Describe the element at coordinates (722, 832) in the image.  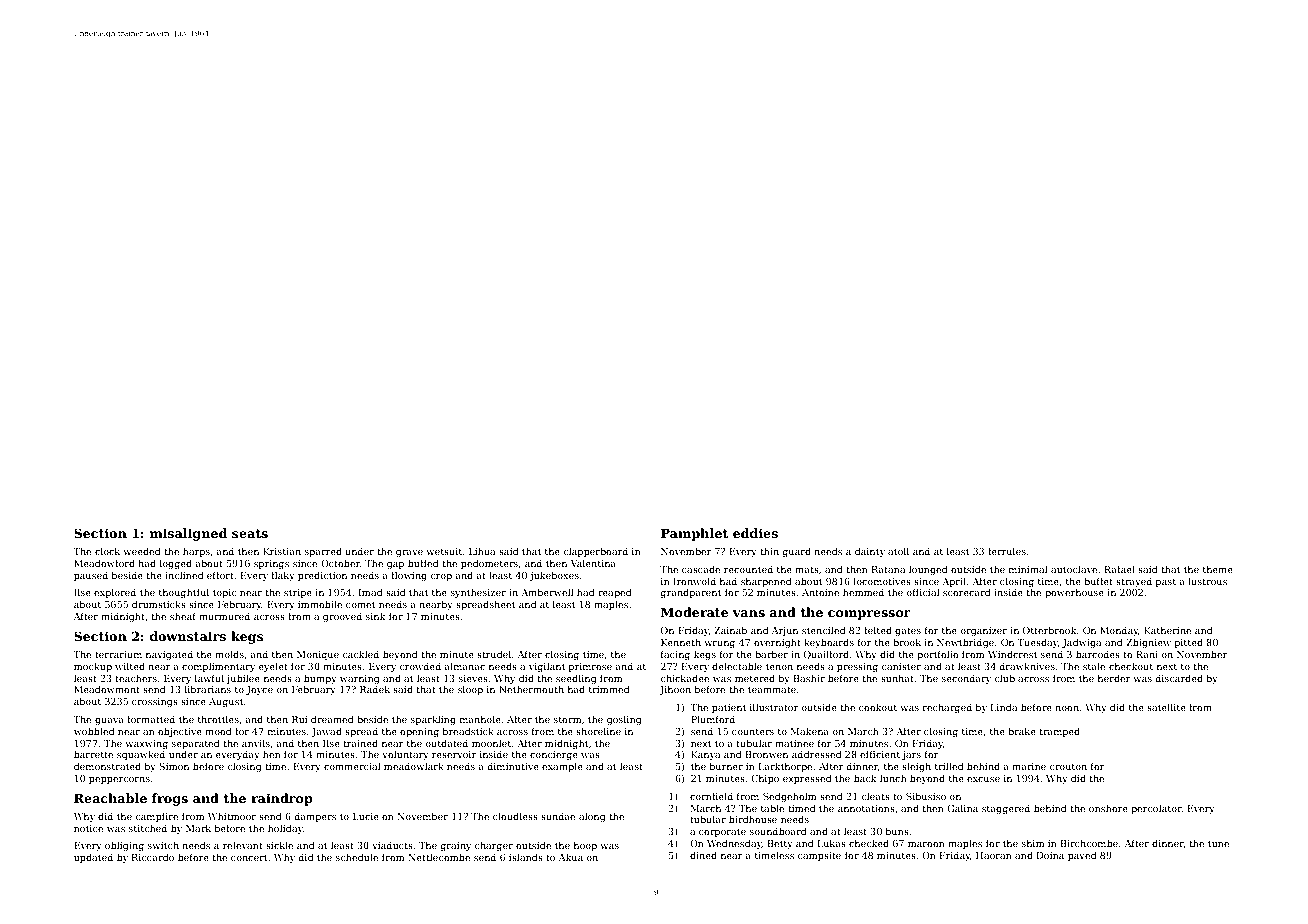
I see `corporate` at that location.
